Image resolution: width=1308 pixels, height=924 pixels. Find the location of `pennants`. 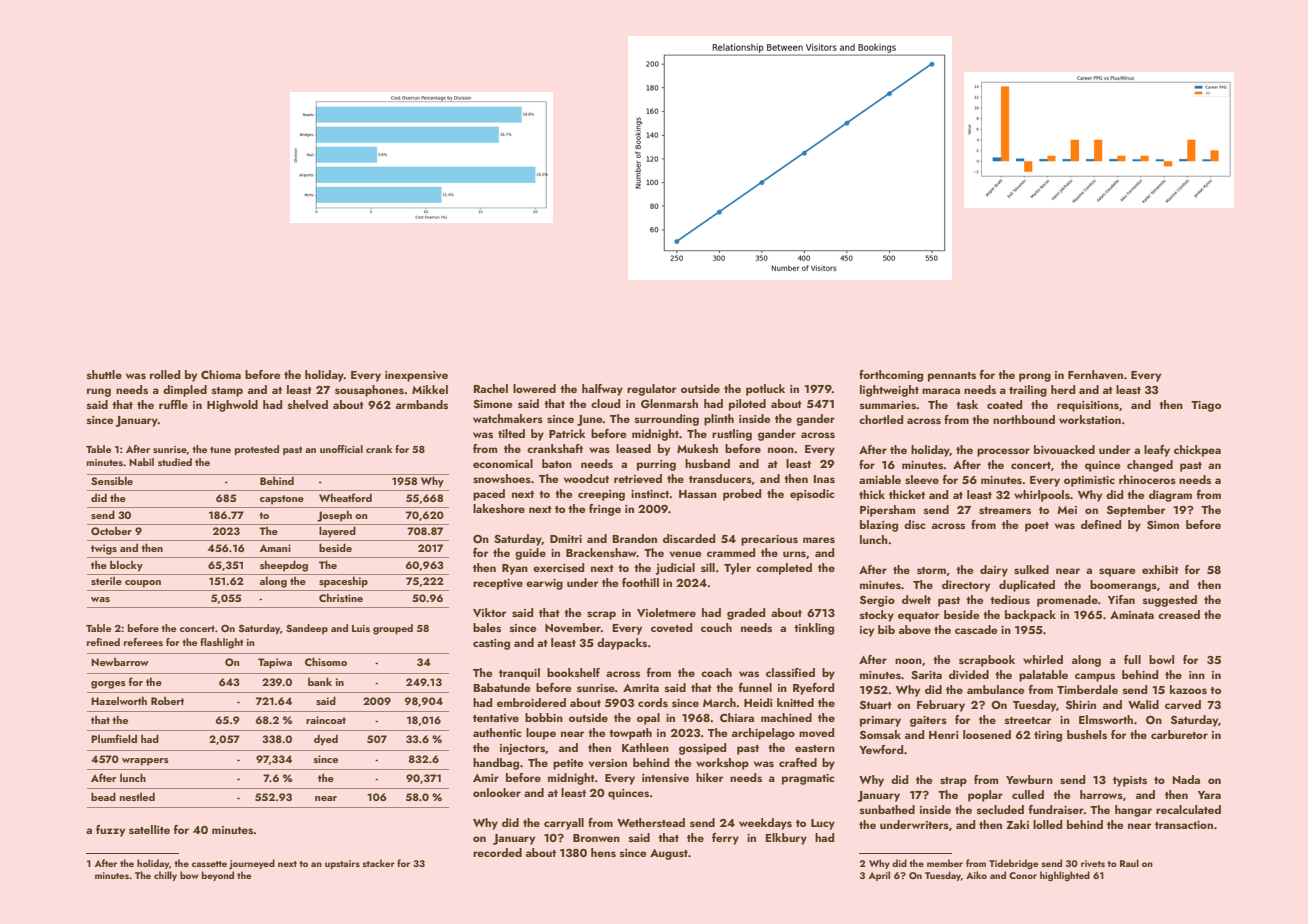

pennants is located at coordinates (952, 377).
